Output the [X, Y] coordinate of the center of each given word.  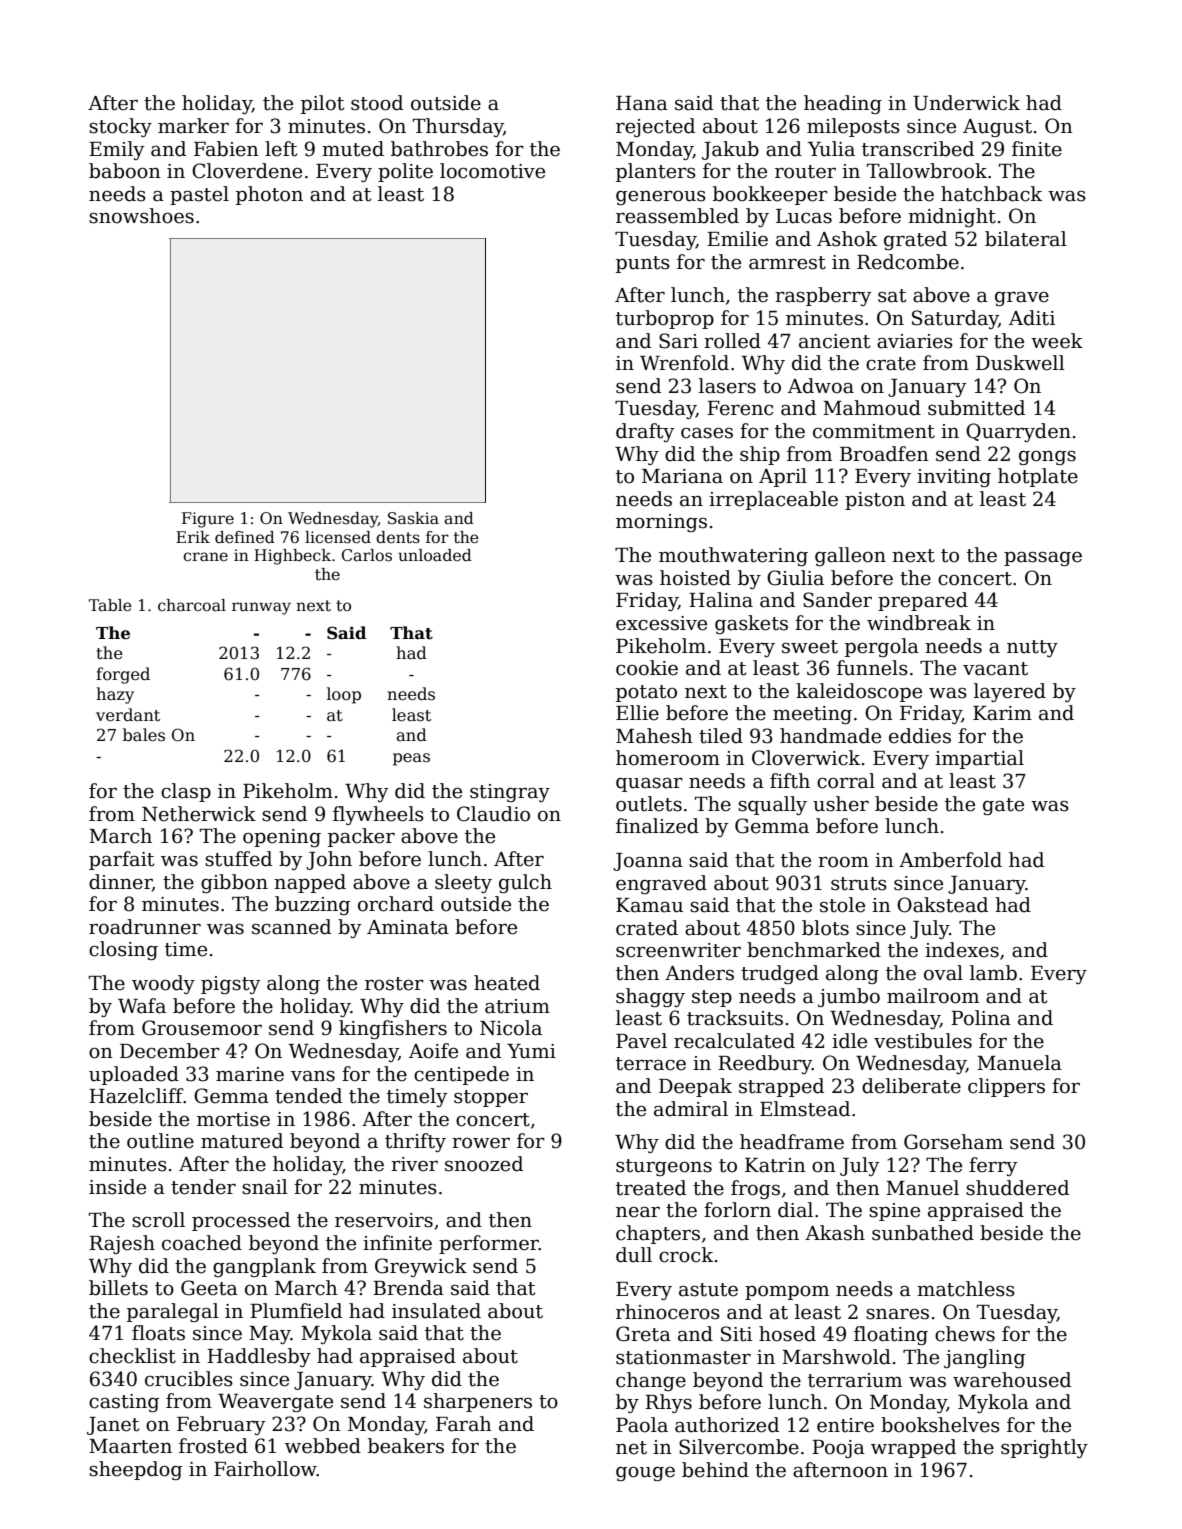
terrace [651, 1064]
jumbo [849, 997]
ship [760, 455]
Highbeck [292, 557]
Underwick [966, 103]
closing [123, 950]
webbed [323, 1446]
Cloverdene [247, 171]
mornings [661, 523]
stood [377, 103]
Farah [464, 1424]
